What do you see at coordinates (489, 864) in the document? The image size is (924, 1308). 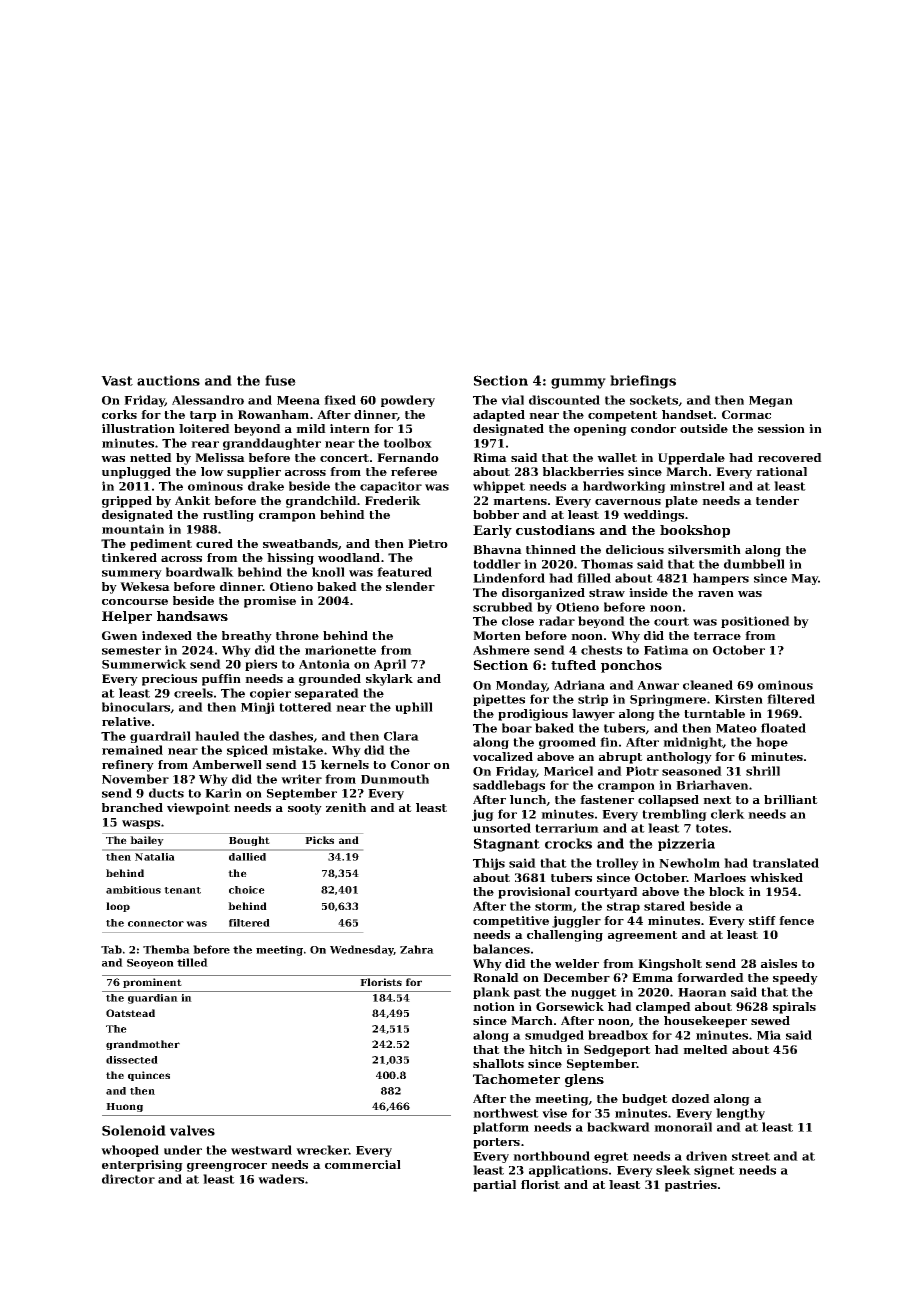 I see `Thijs` at bounding box center [489, 864].
